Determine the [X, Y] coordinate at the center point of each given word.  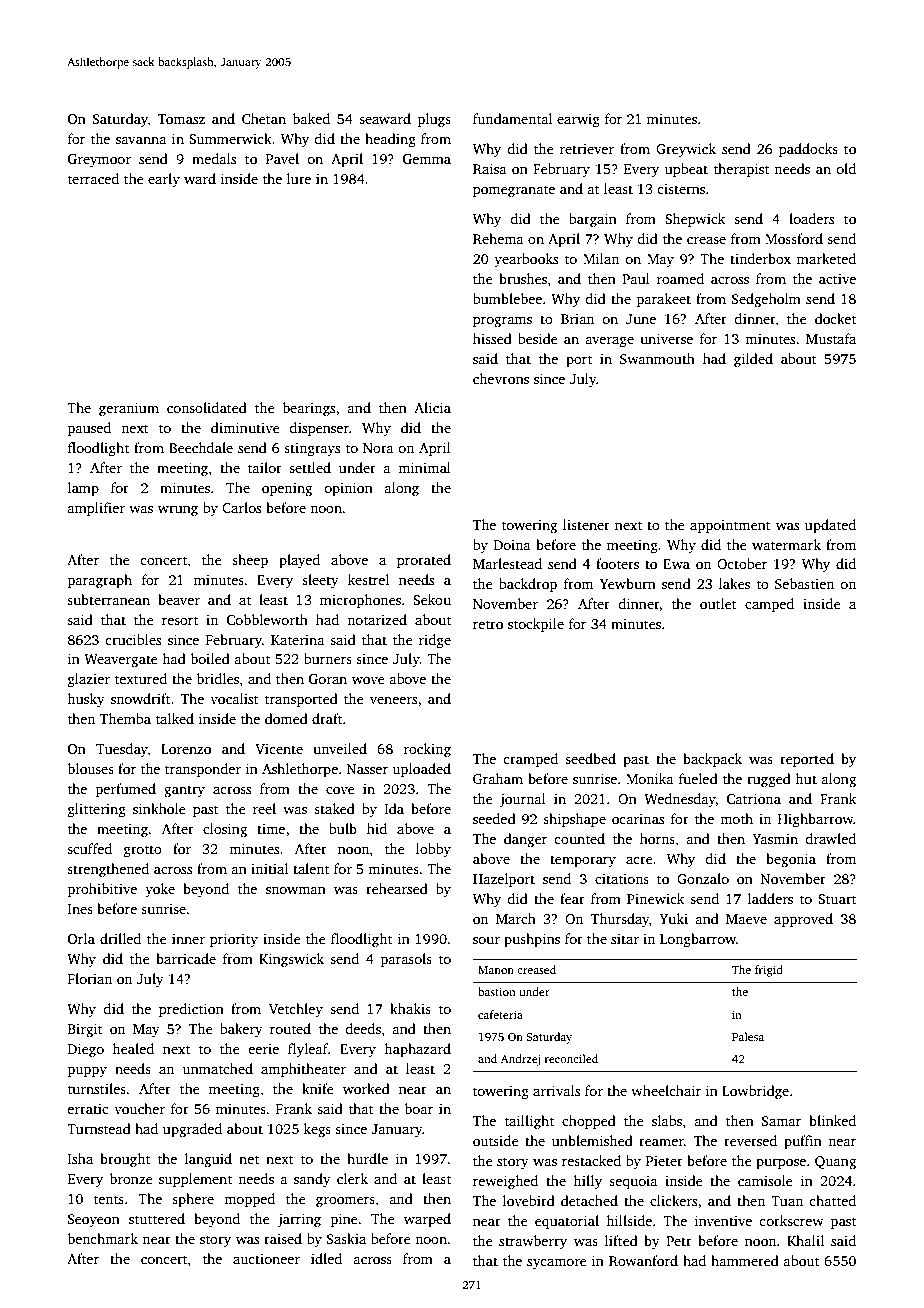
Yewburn [628, 583]
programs [502, 322]
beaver [179, 599]
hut [806, 778]
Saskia [346, 1238]
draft [327, 718]
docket [836, 318]
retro [488, 624]
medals [214, 158]
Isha [80, 1158]
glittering [97, 810]
